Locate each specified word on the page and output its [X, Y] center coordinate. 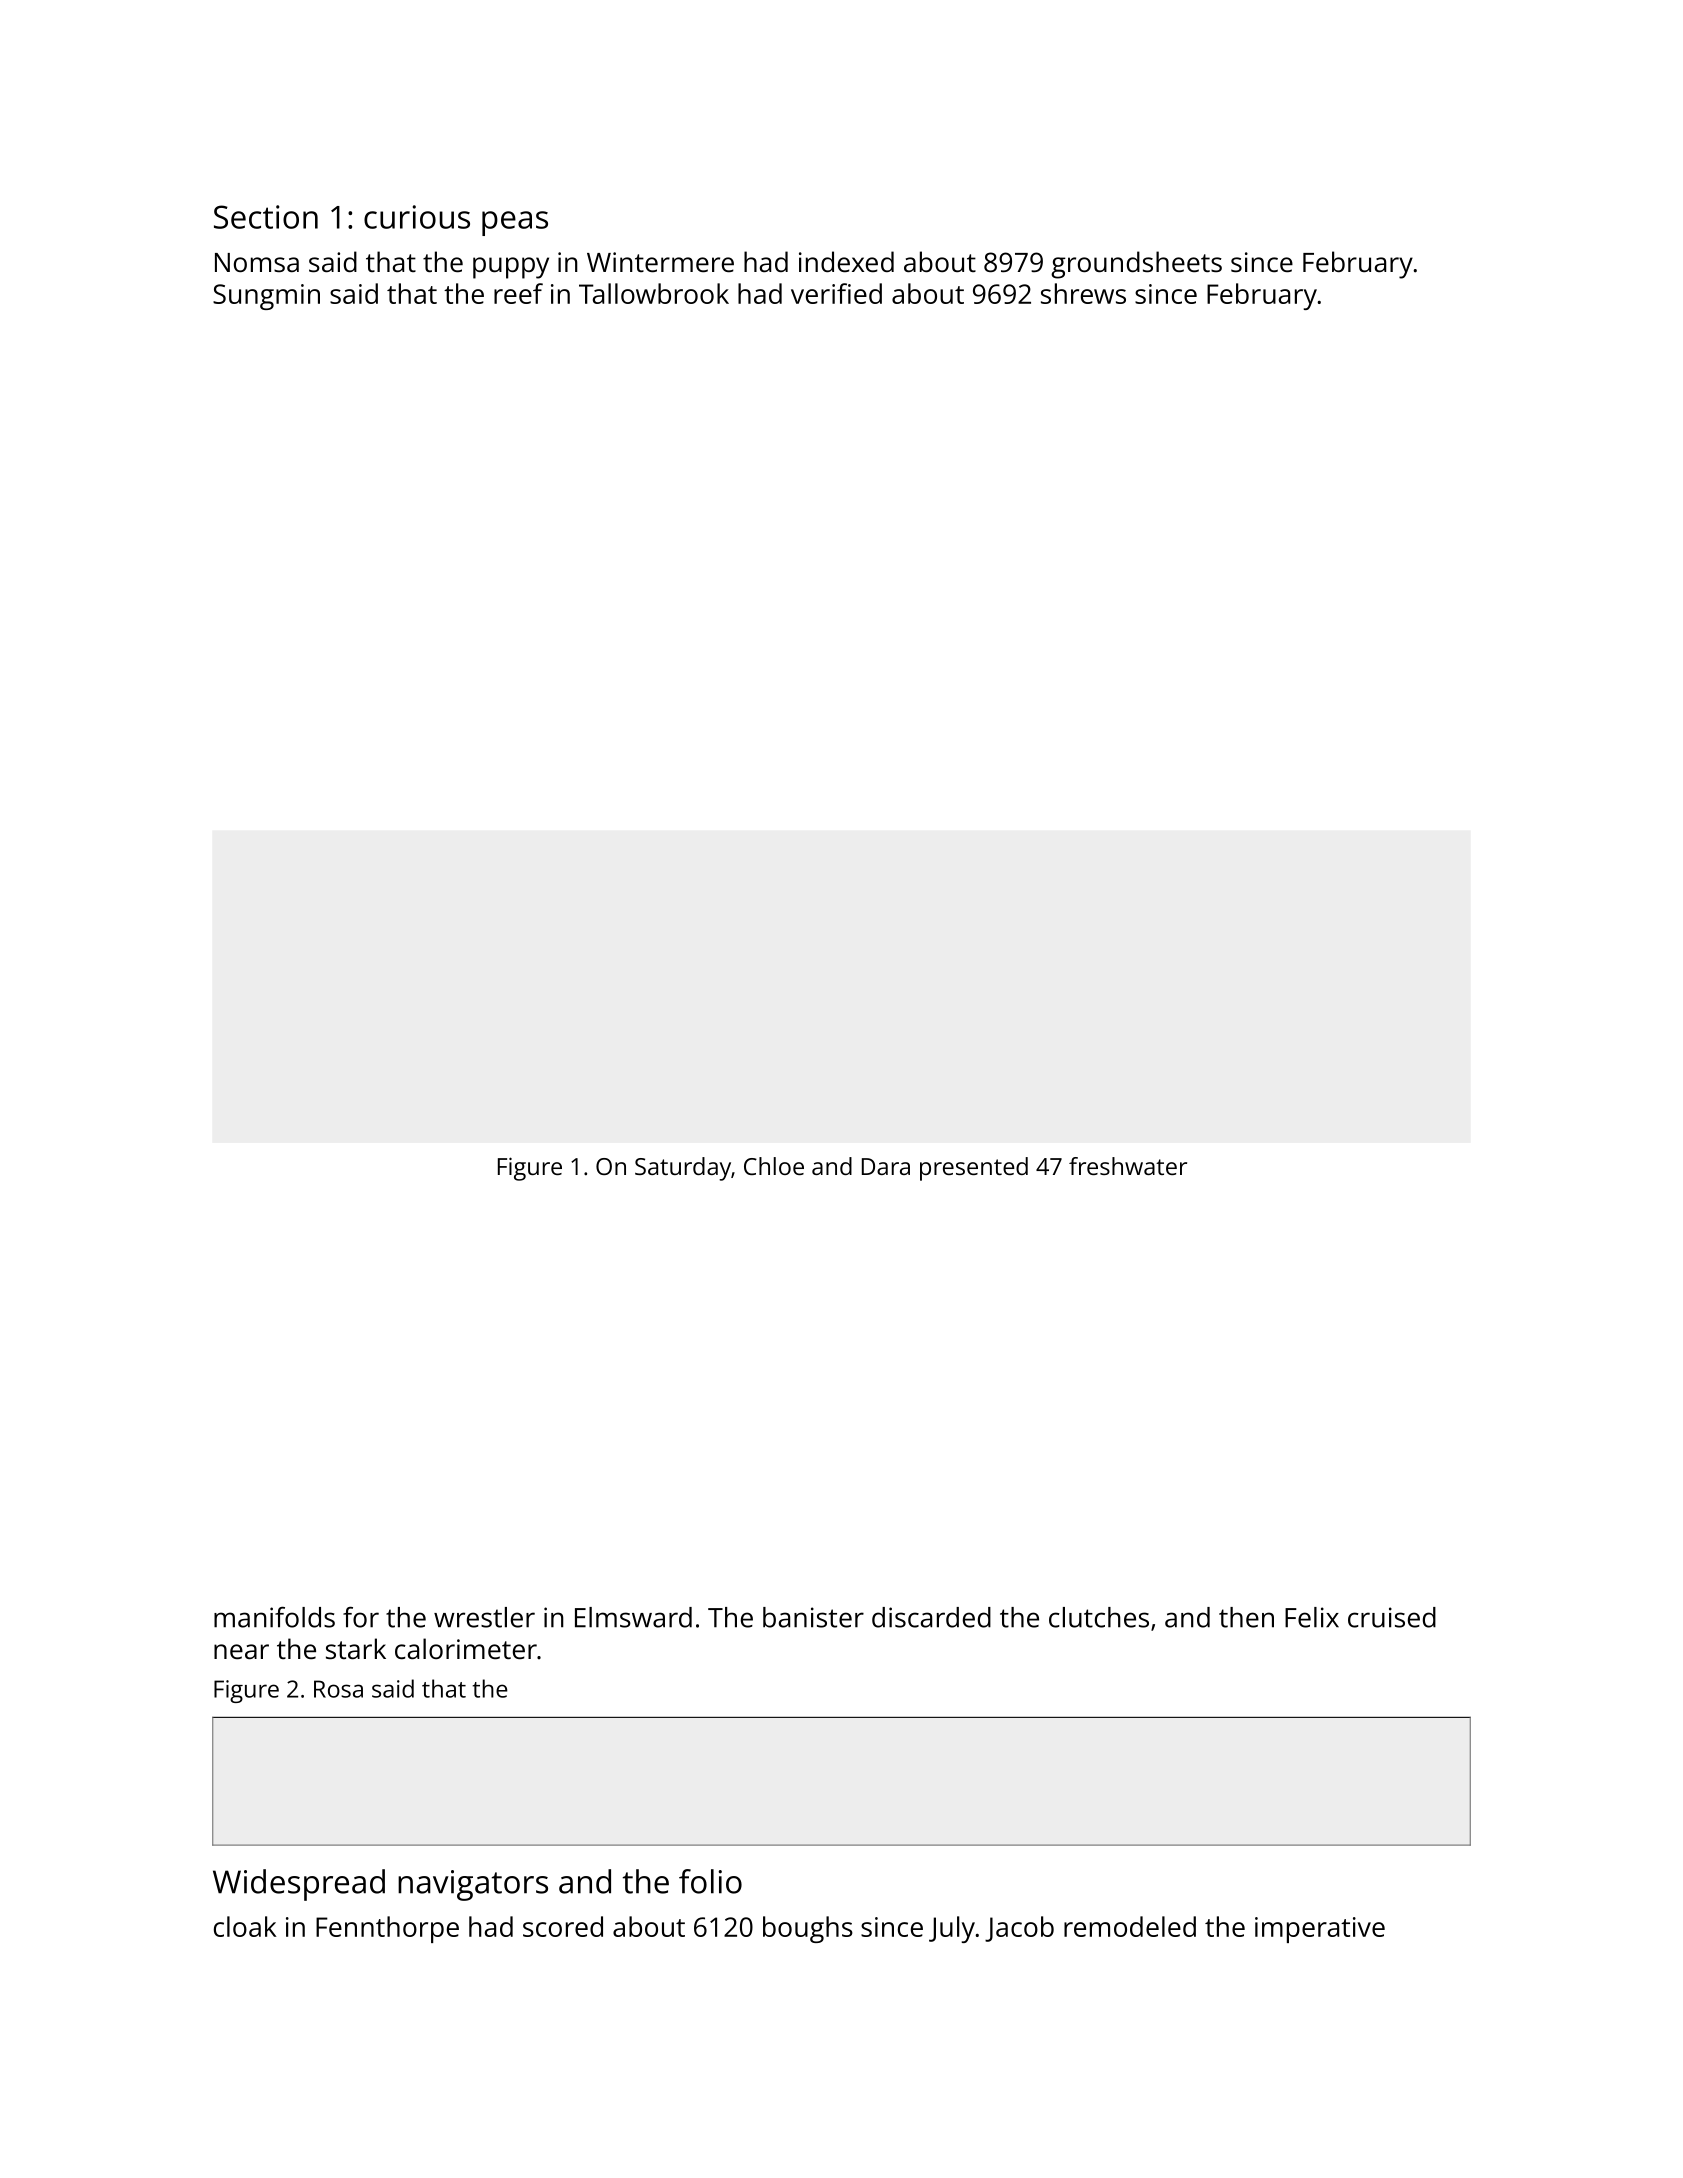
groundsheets [1136, 265]
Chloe [774, 1166]
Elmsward [633, 1617]
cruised [1392, 1617]
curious [417, 217]
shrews [1083, 293]
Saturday [683, 1169]
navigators [473, 1885]
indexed [846, 261]
